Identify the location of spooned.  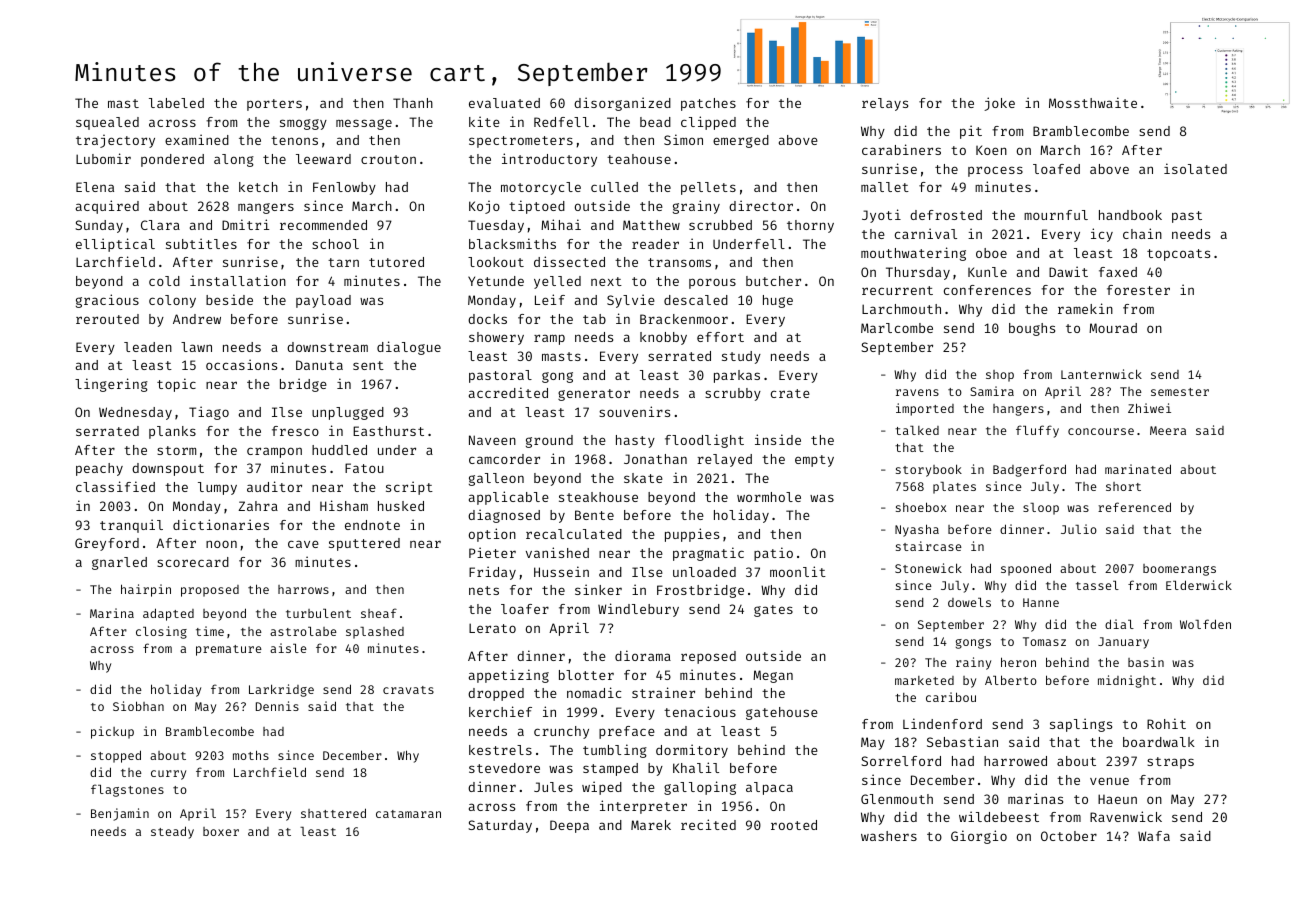
(1026, 569).
